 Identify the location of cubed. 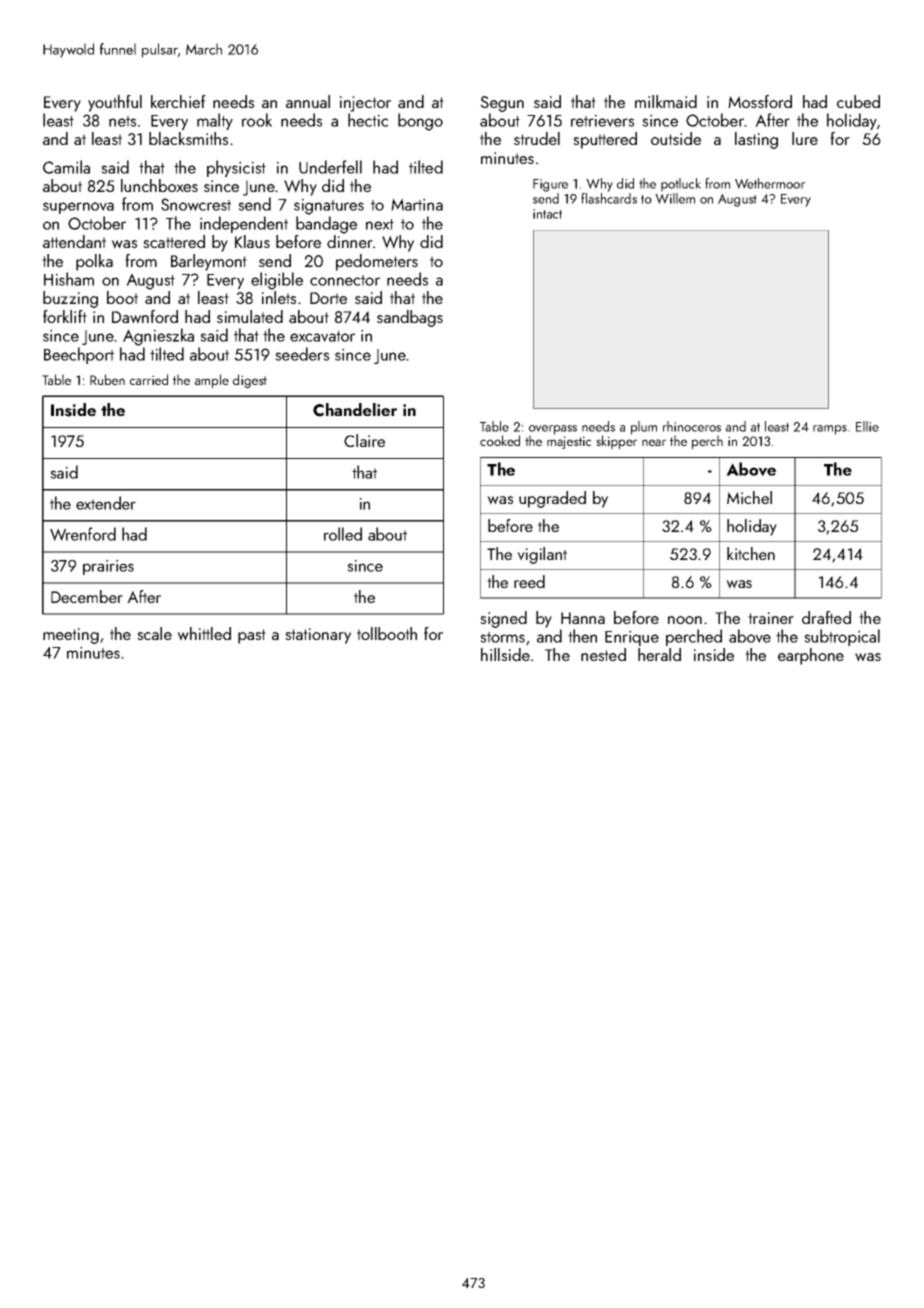
(858, 101).
